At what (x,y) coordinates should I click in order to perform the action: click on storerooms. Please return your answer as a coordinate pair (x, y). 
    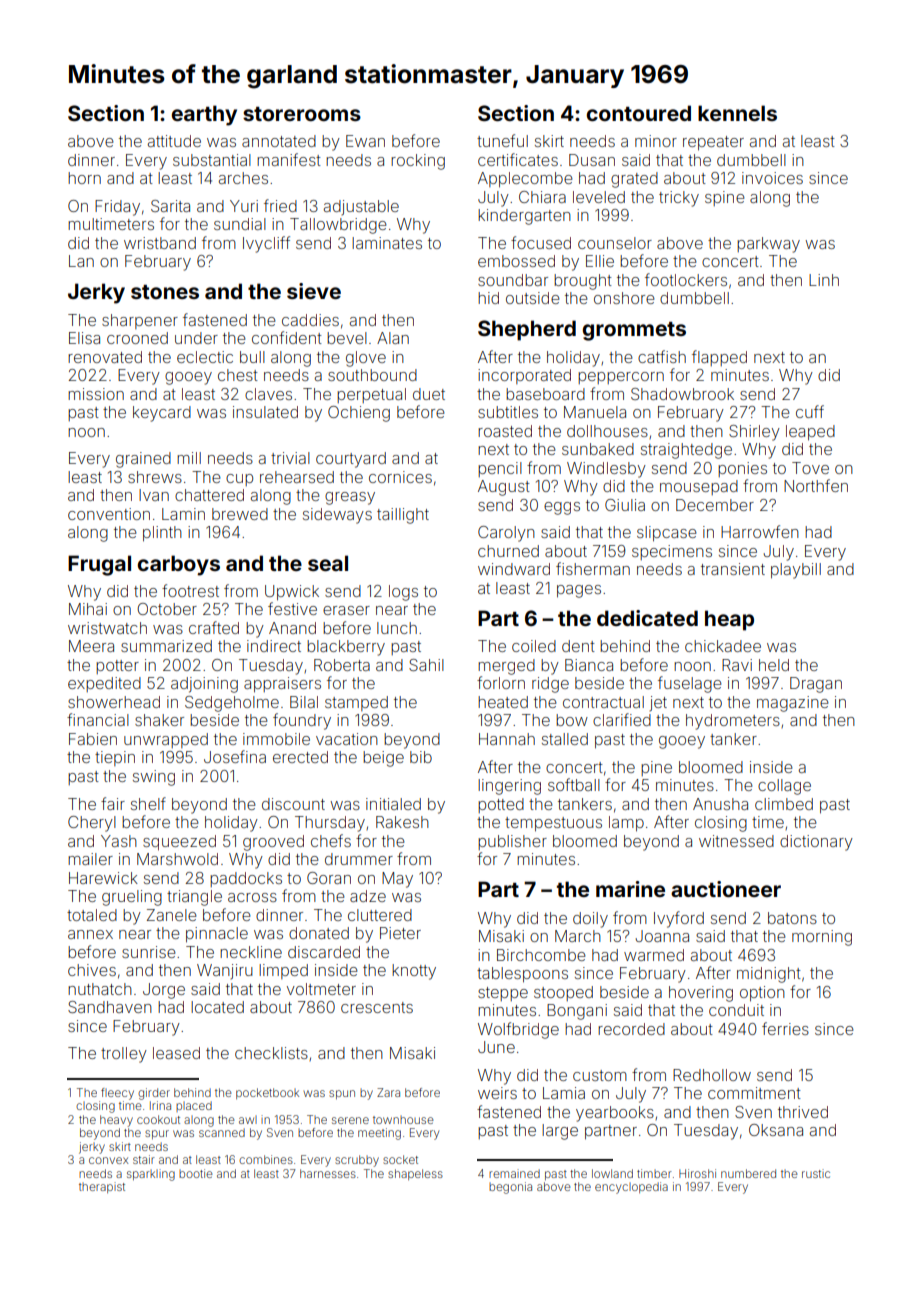
    Looking at the image, I should click on (302, 114).
